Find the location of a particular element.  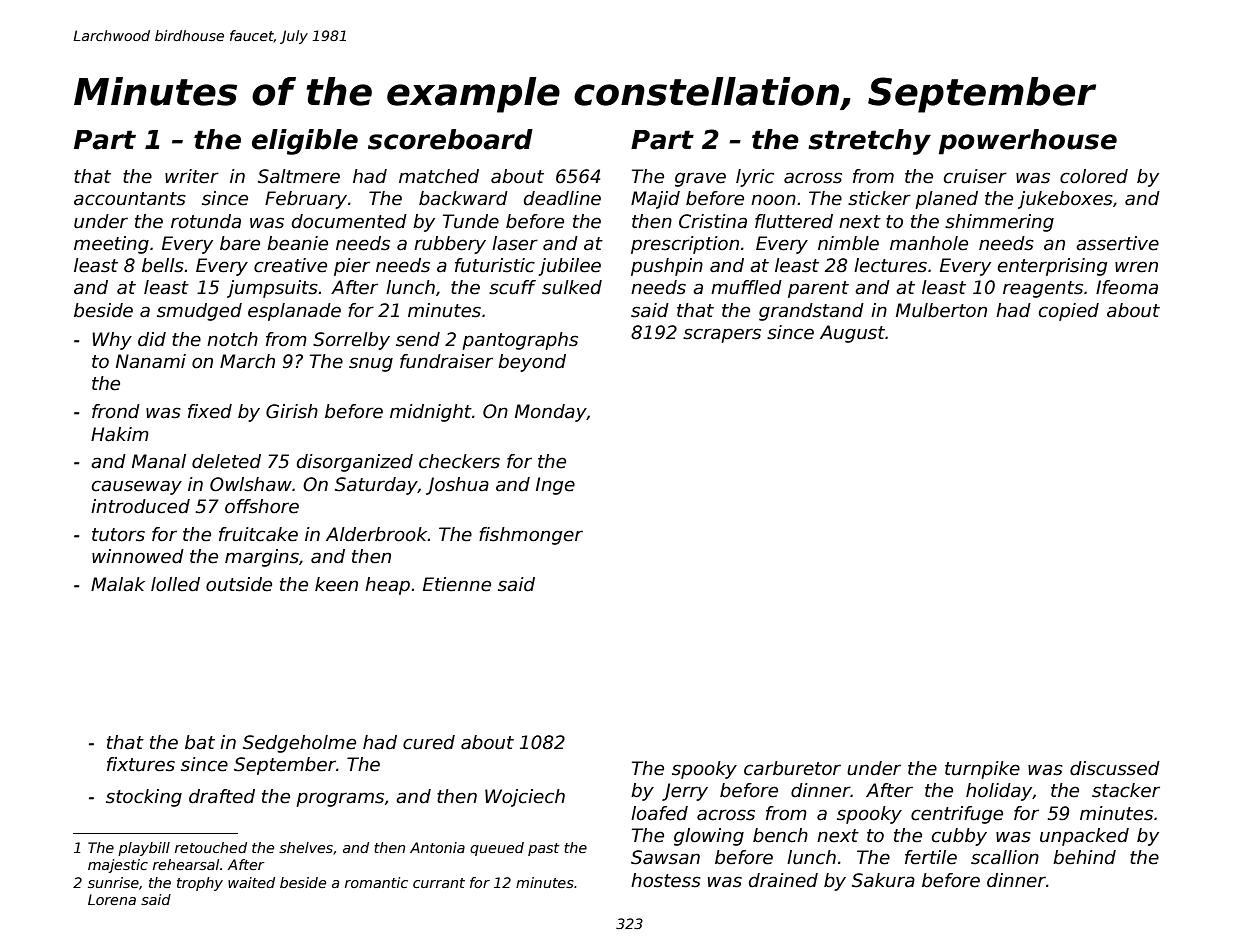

meeting is located at coordinates (111, 245).
